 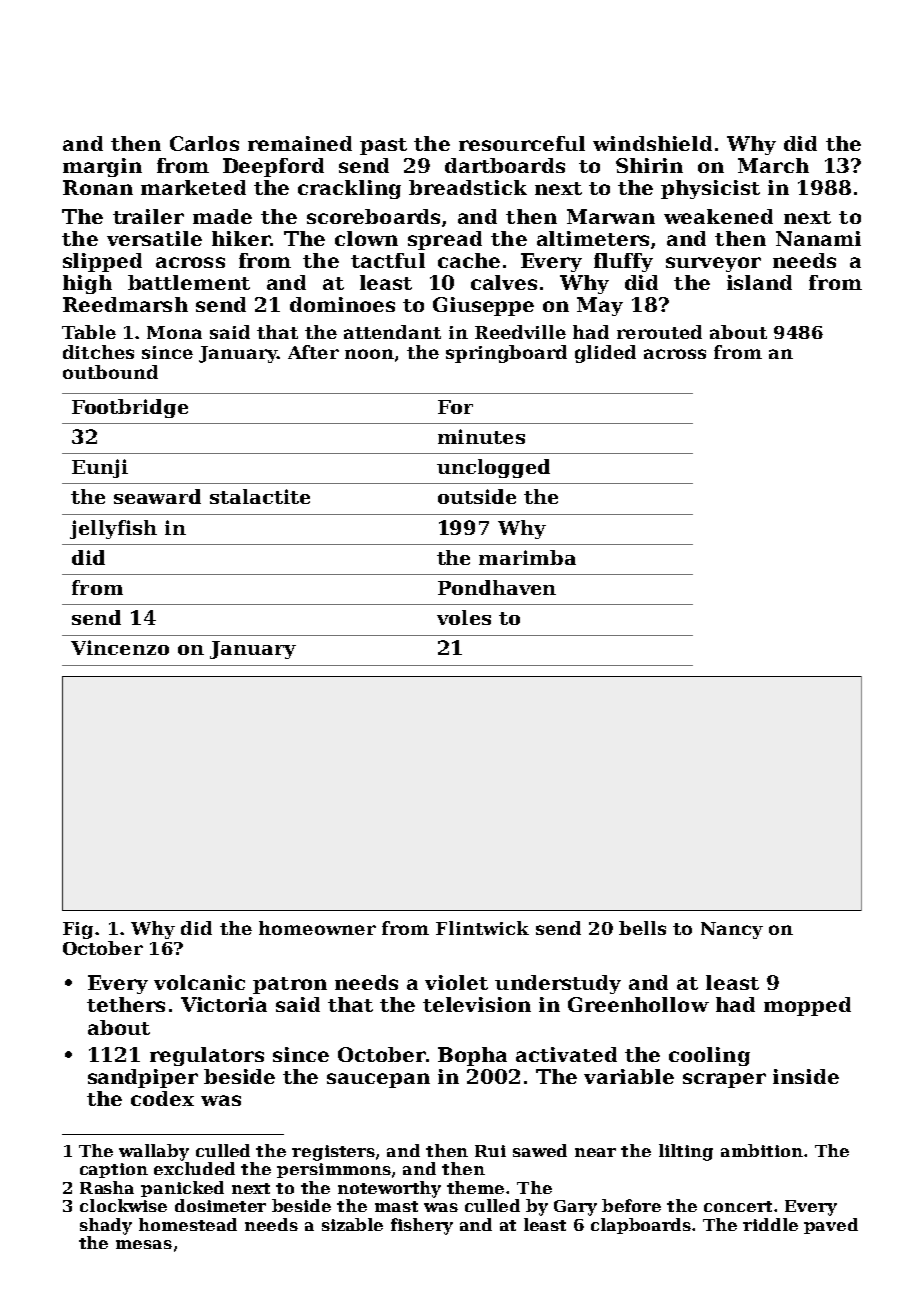 I want to click on paved, so click(x=831, y=1226).
